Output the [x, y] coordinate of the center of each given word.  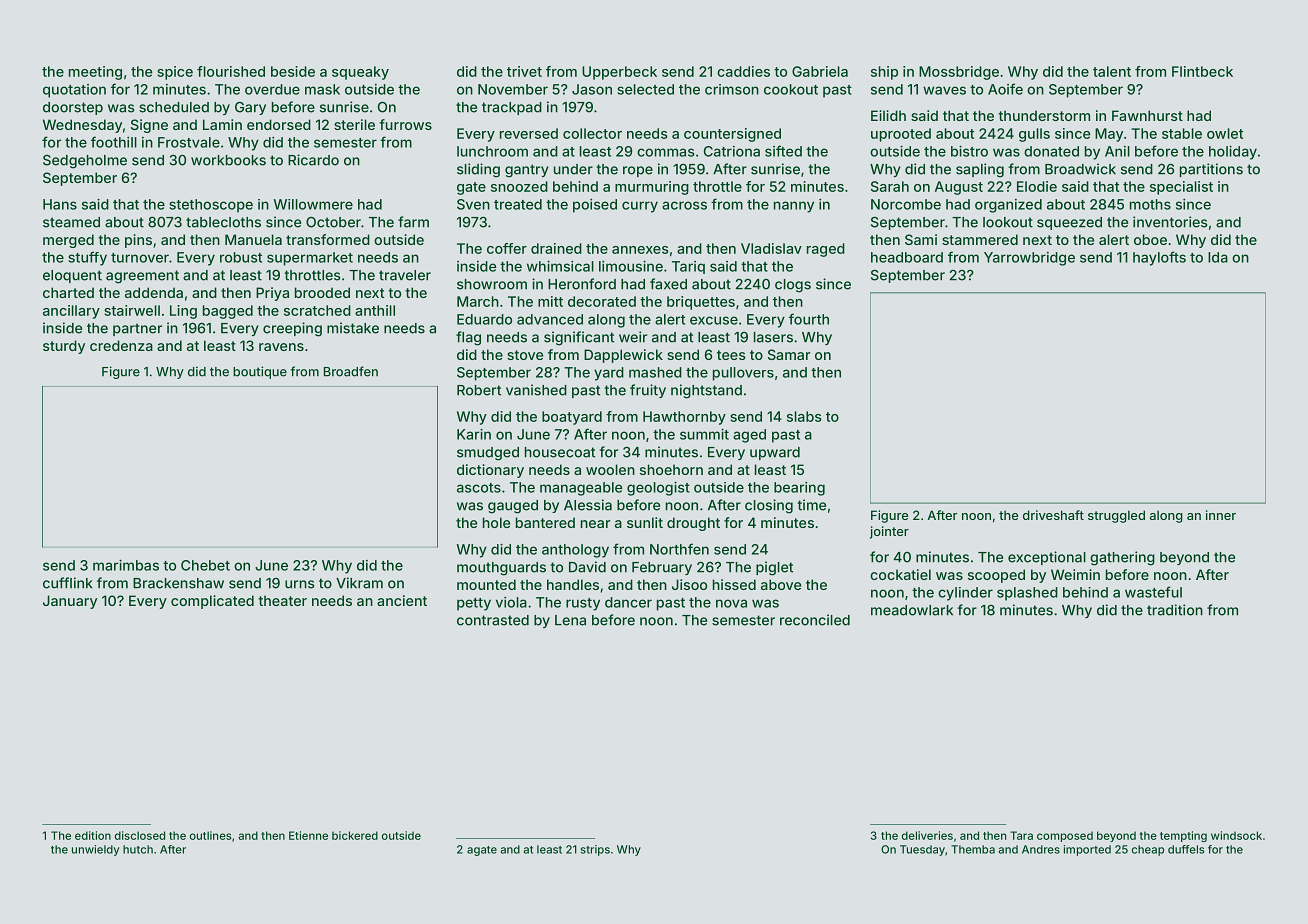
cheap [1148, 850]
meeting [95, 73]
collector [592, 133]
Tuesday [922, 850]
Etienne [308, 835]
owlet [1225, 133]
